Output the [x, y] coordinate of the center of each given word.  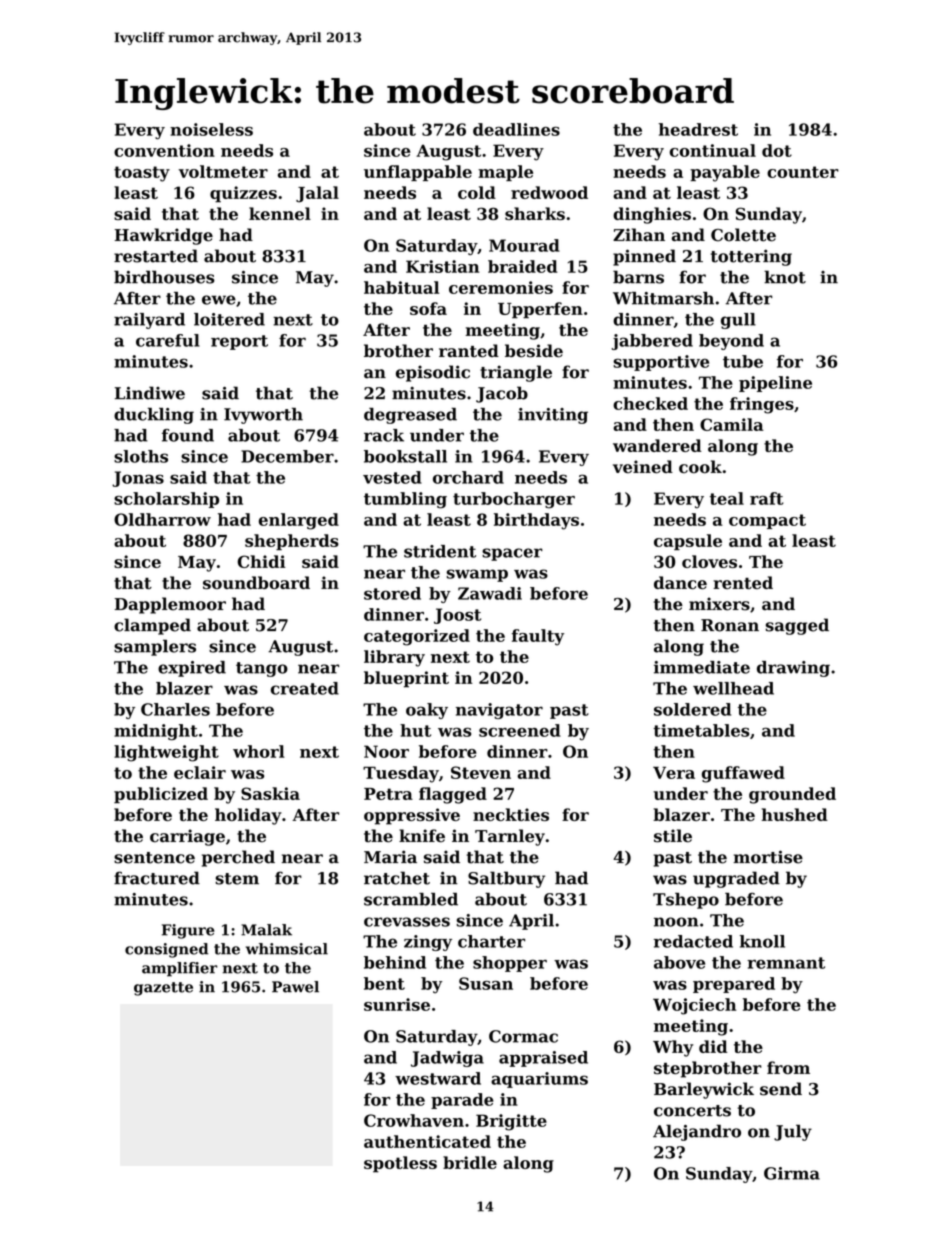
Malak [266, 930]
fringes [762, 405]
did [713, 1046]
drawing [793, 669]
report [239, 342]
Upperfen [540, 310]
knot [785, 277]
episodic [433, 373]
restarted [156, 256]
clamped [152, 626]
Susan [486, 983]
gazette [163, 989]
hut [415, 730]
